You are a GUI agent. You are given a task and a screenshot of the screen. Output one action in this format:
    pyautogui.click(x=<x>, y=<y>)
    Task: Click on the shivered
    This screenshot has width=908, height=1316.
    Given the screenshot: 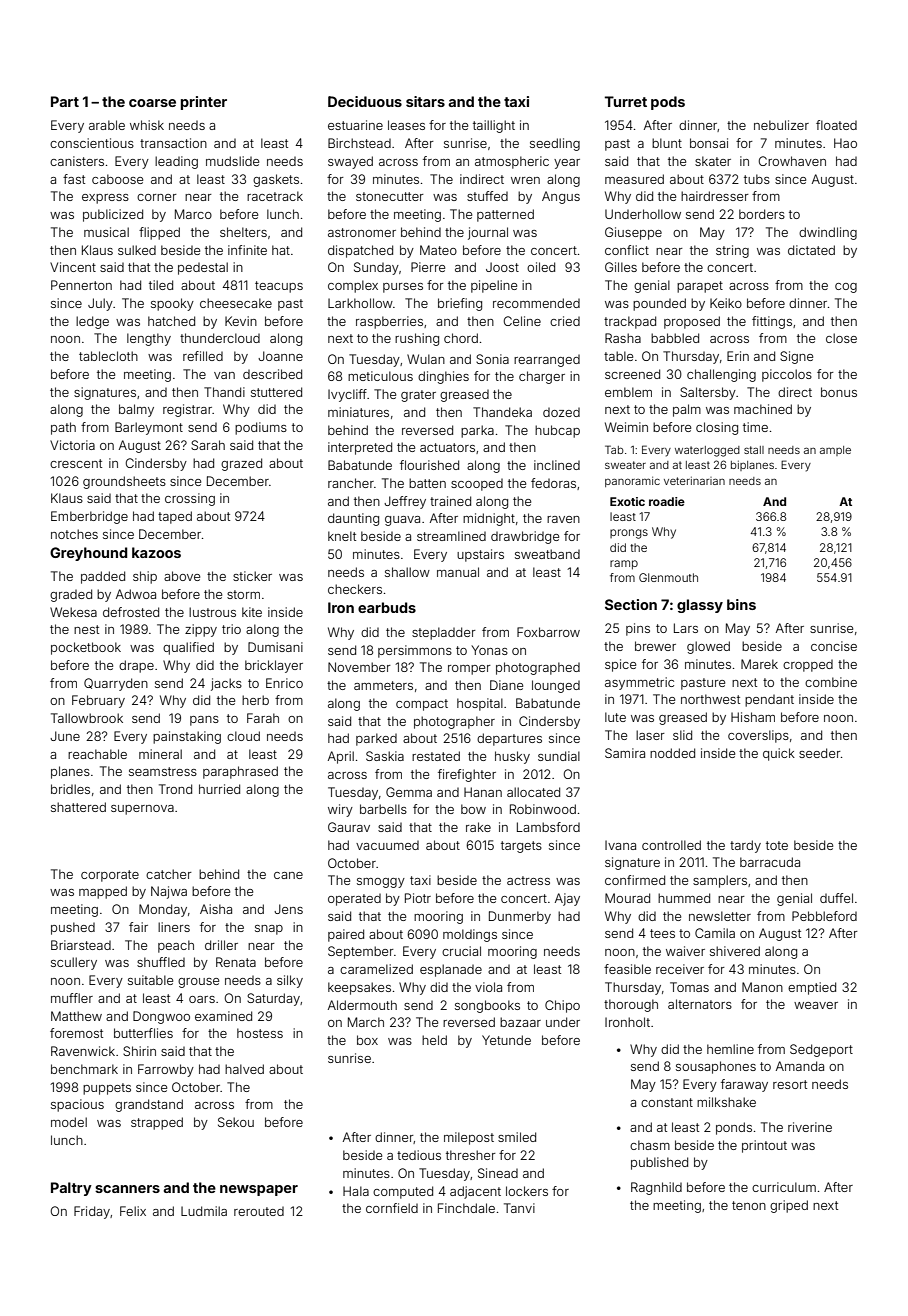 What is the action you would take?
    pyautogui.click(x=735, y=951)
